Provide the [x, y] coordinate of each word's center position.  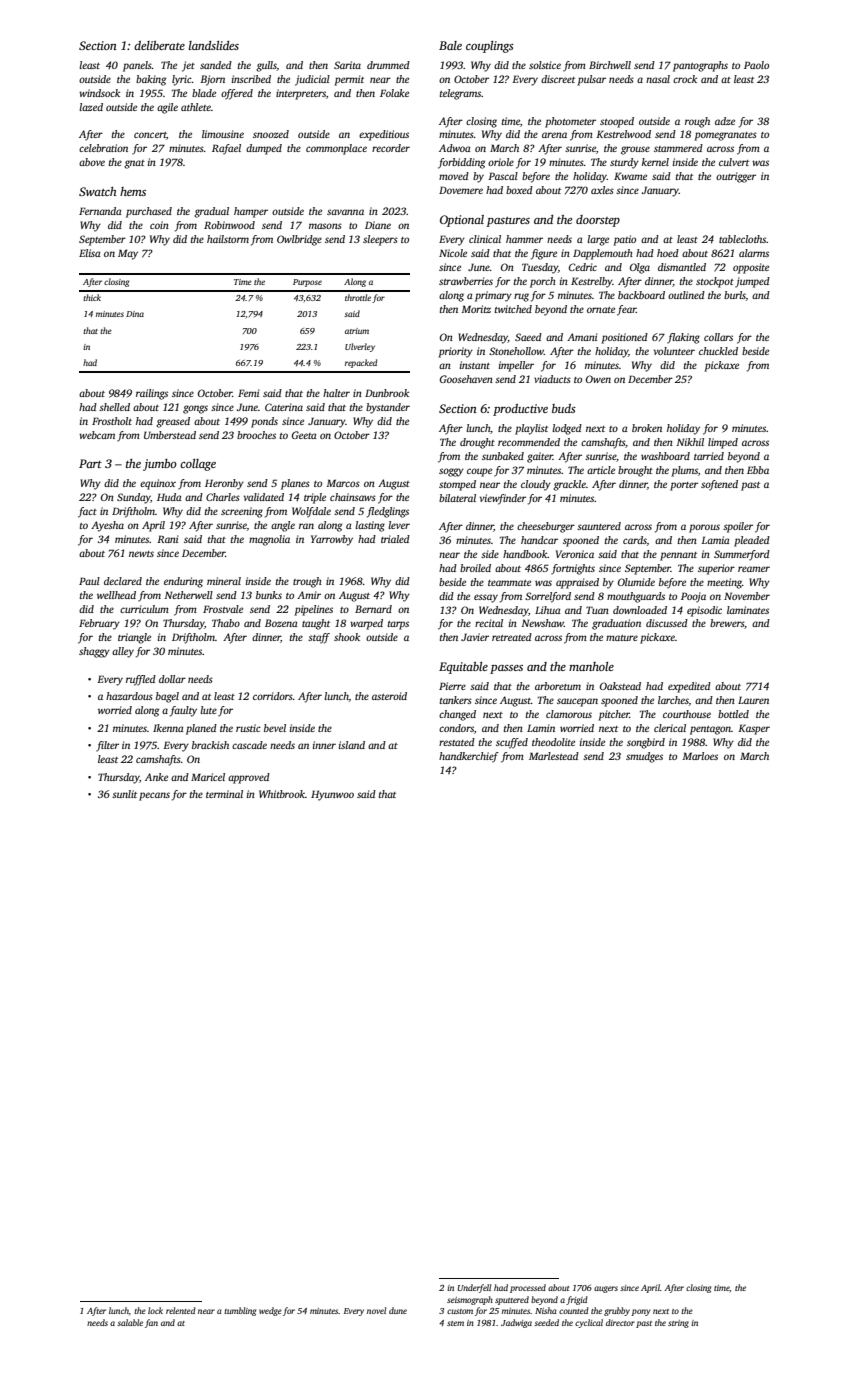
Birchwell [610, 65]
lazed [91, 107]
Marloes [700, 756]
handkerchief [469, 757]
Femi [248, 393]
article [601, 470]
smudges [644, 757]
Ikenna [168, 728]
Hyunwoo [332, 795]
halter [336, 393]
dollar [172, 679]
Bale [450, 45]
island [352, 745]
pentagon [710, 730]
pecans [154, 796]
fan [151, 1323]
